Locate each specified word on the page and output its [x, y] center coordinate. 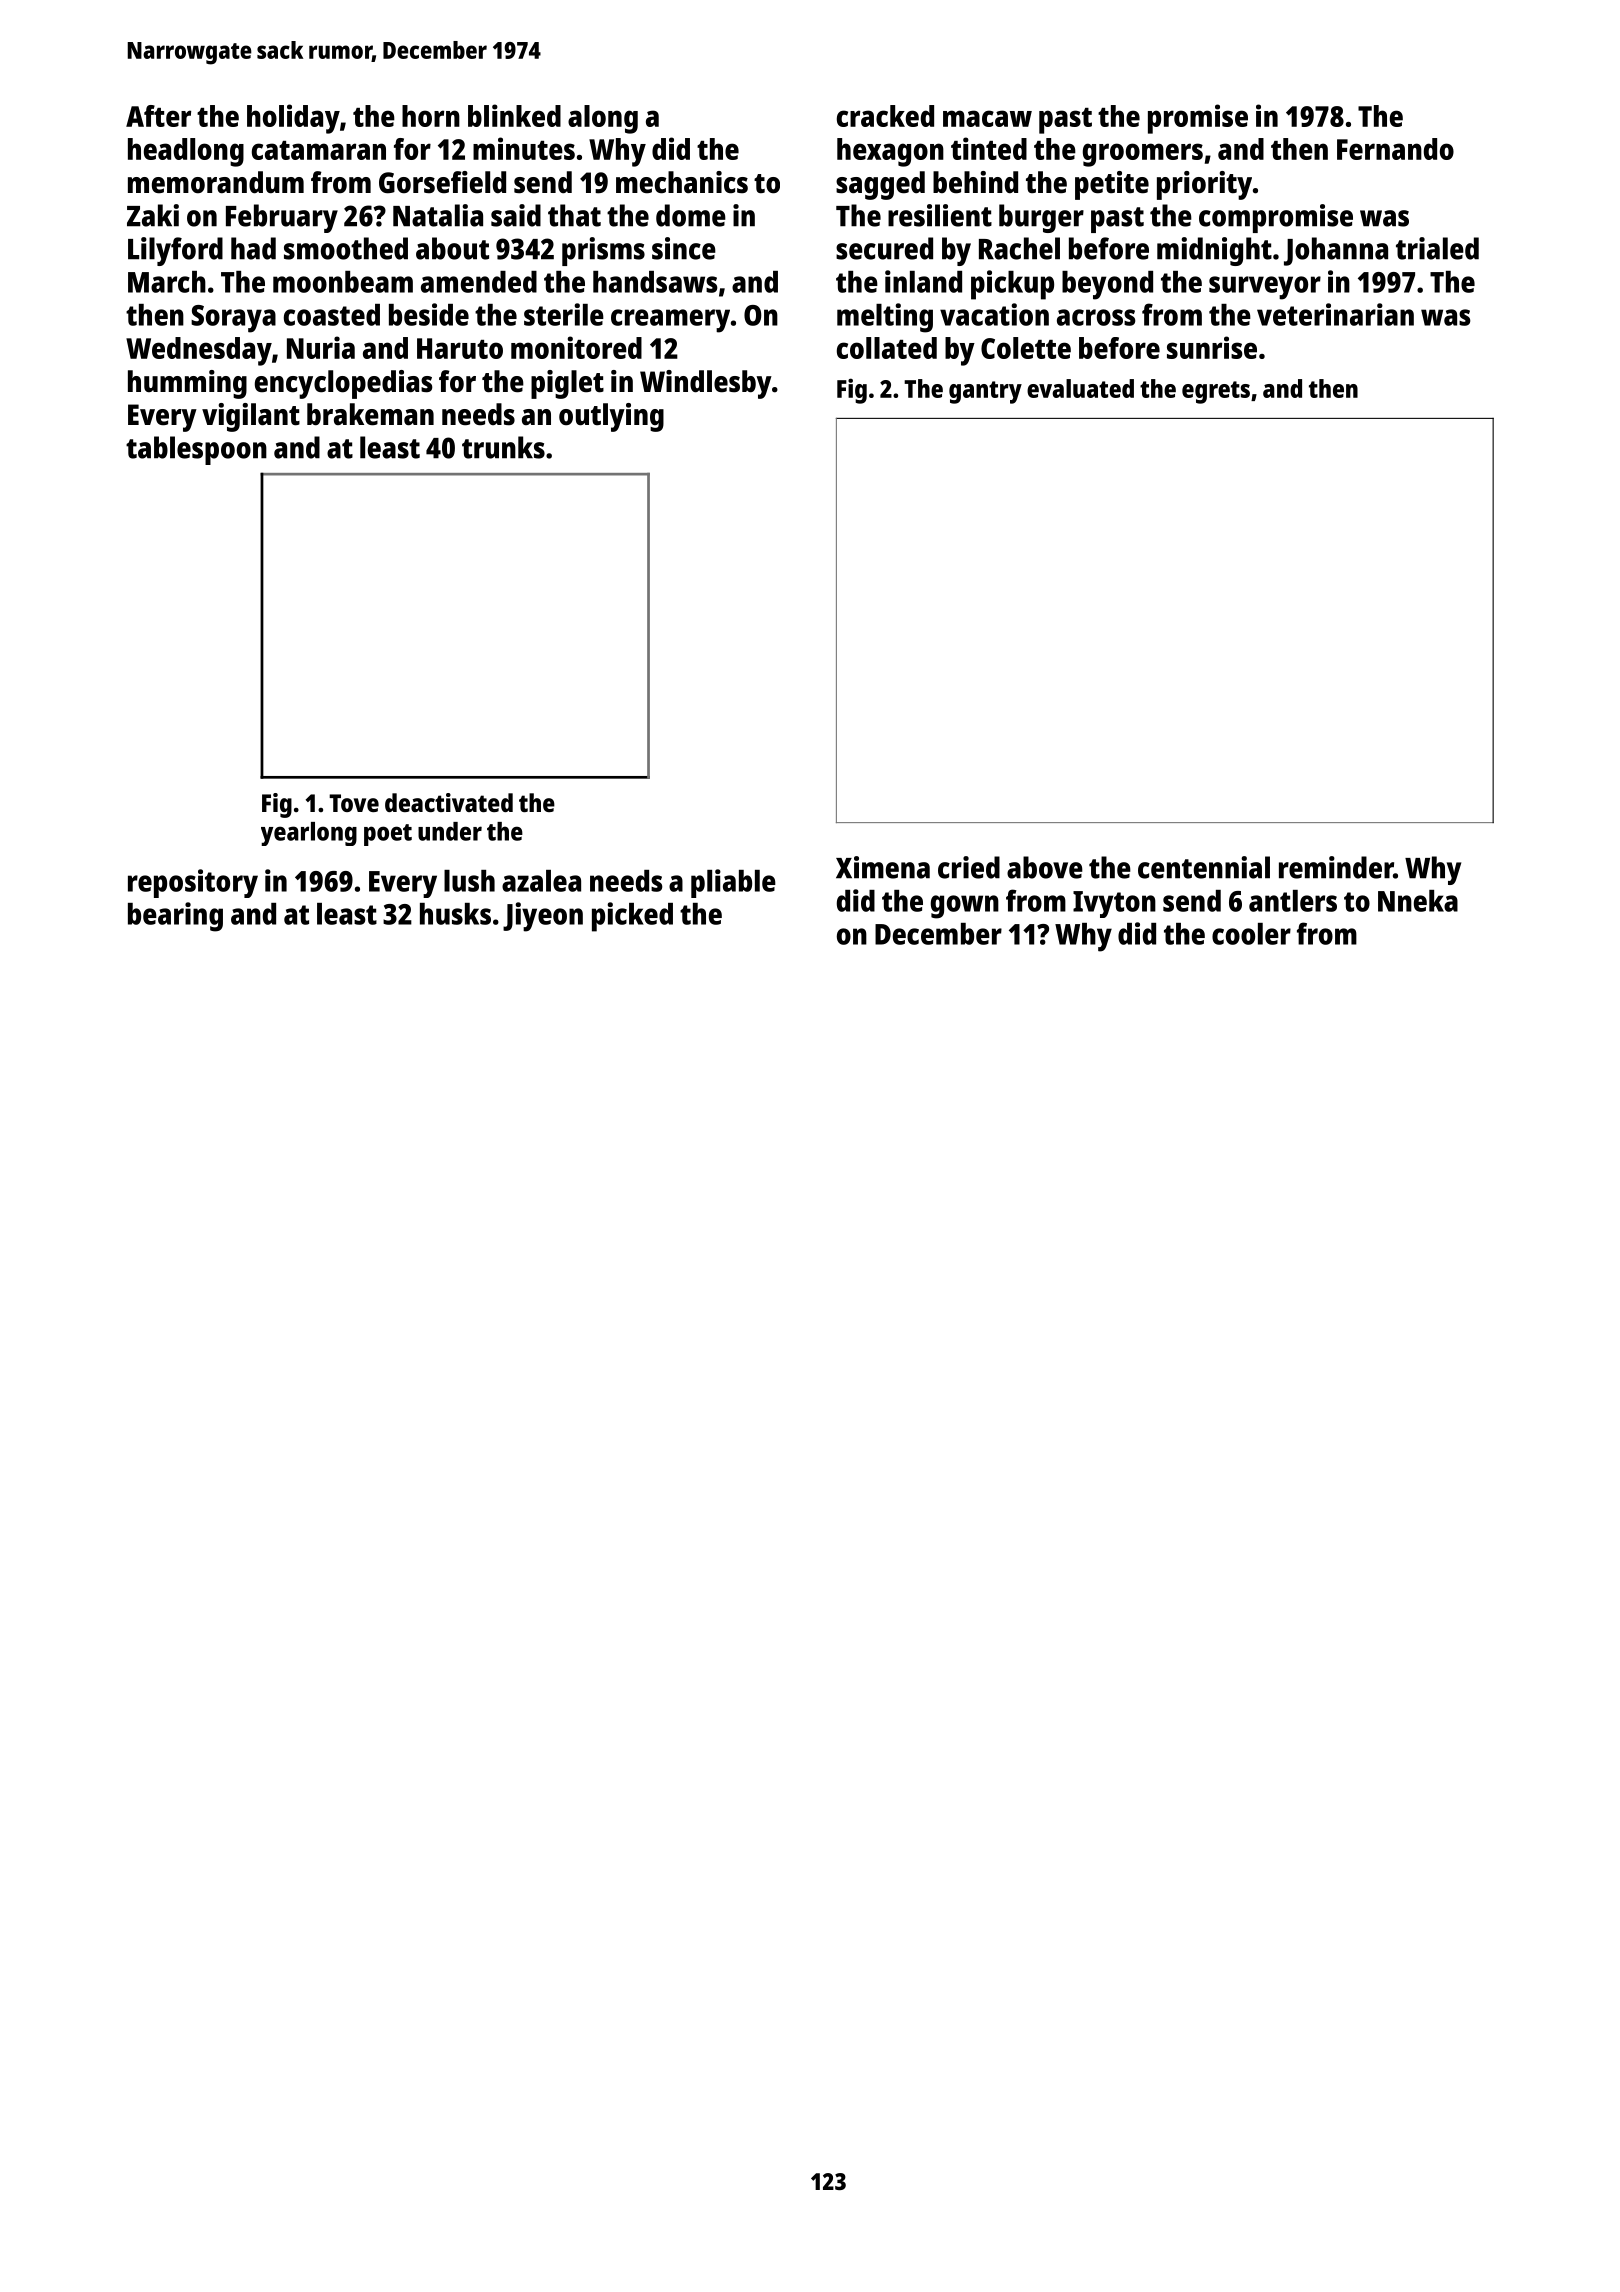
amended [479, 282]
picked [632, 917]
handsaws [655, 282]
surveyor [1265, 288]
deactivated [449, 802]
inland [923, 281]
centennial [1204, 867]
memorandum [216, 182]
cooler [1251, 934]
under [450, 831]
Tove [354, 803]
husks [455, 914]
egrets [1216, 392]
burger [1041, 218]
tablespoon [196, 450]
